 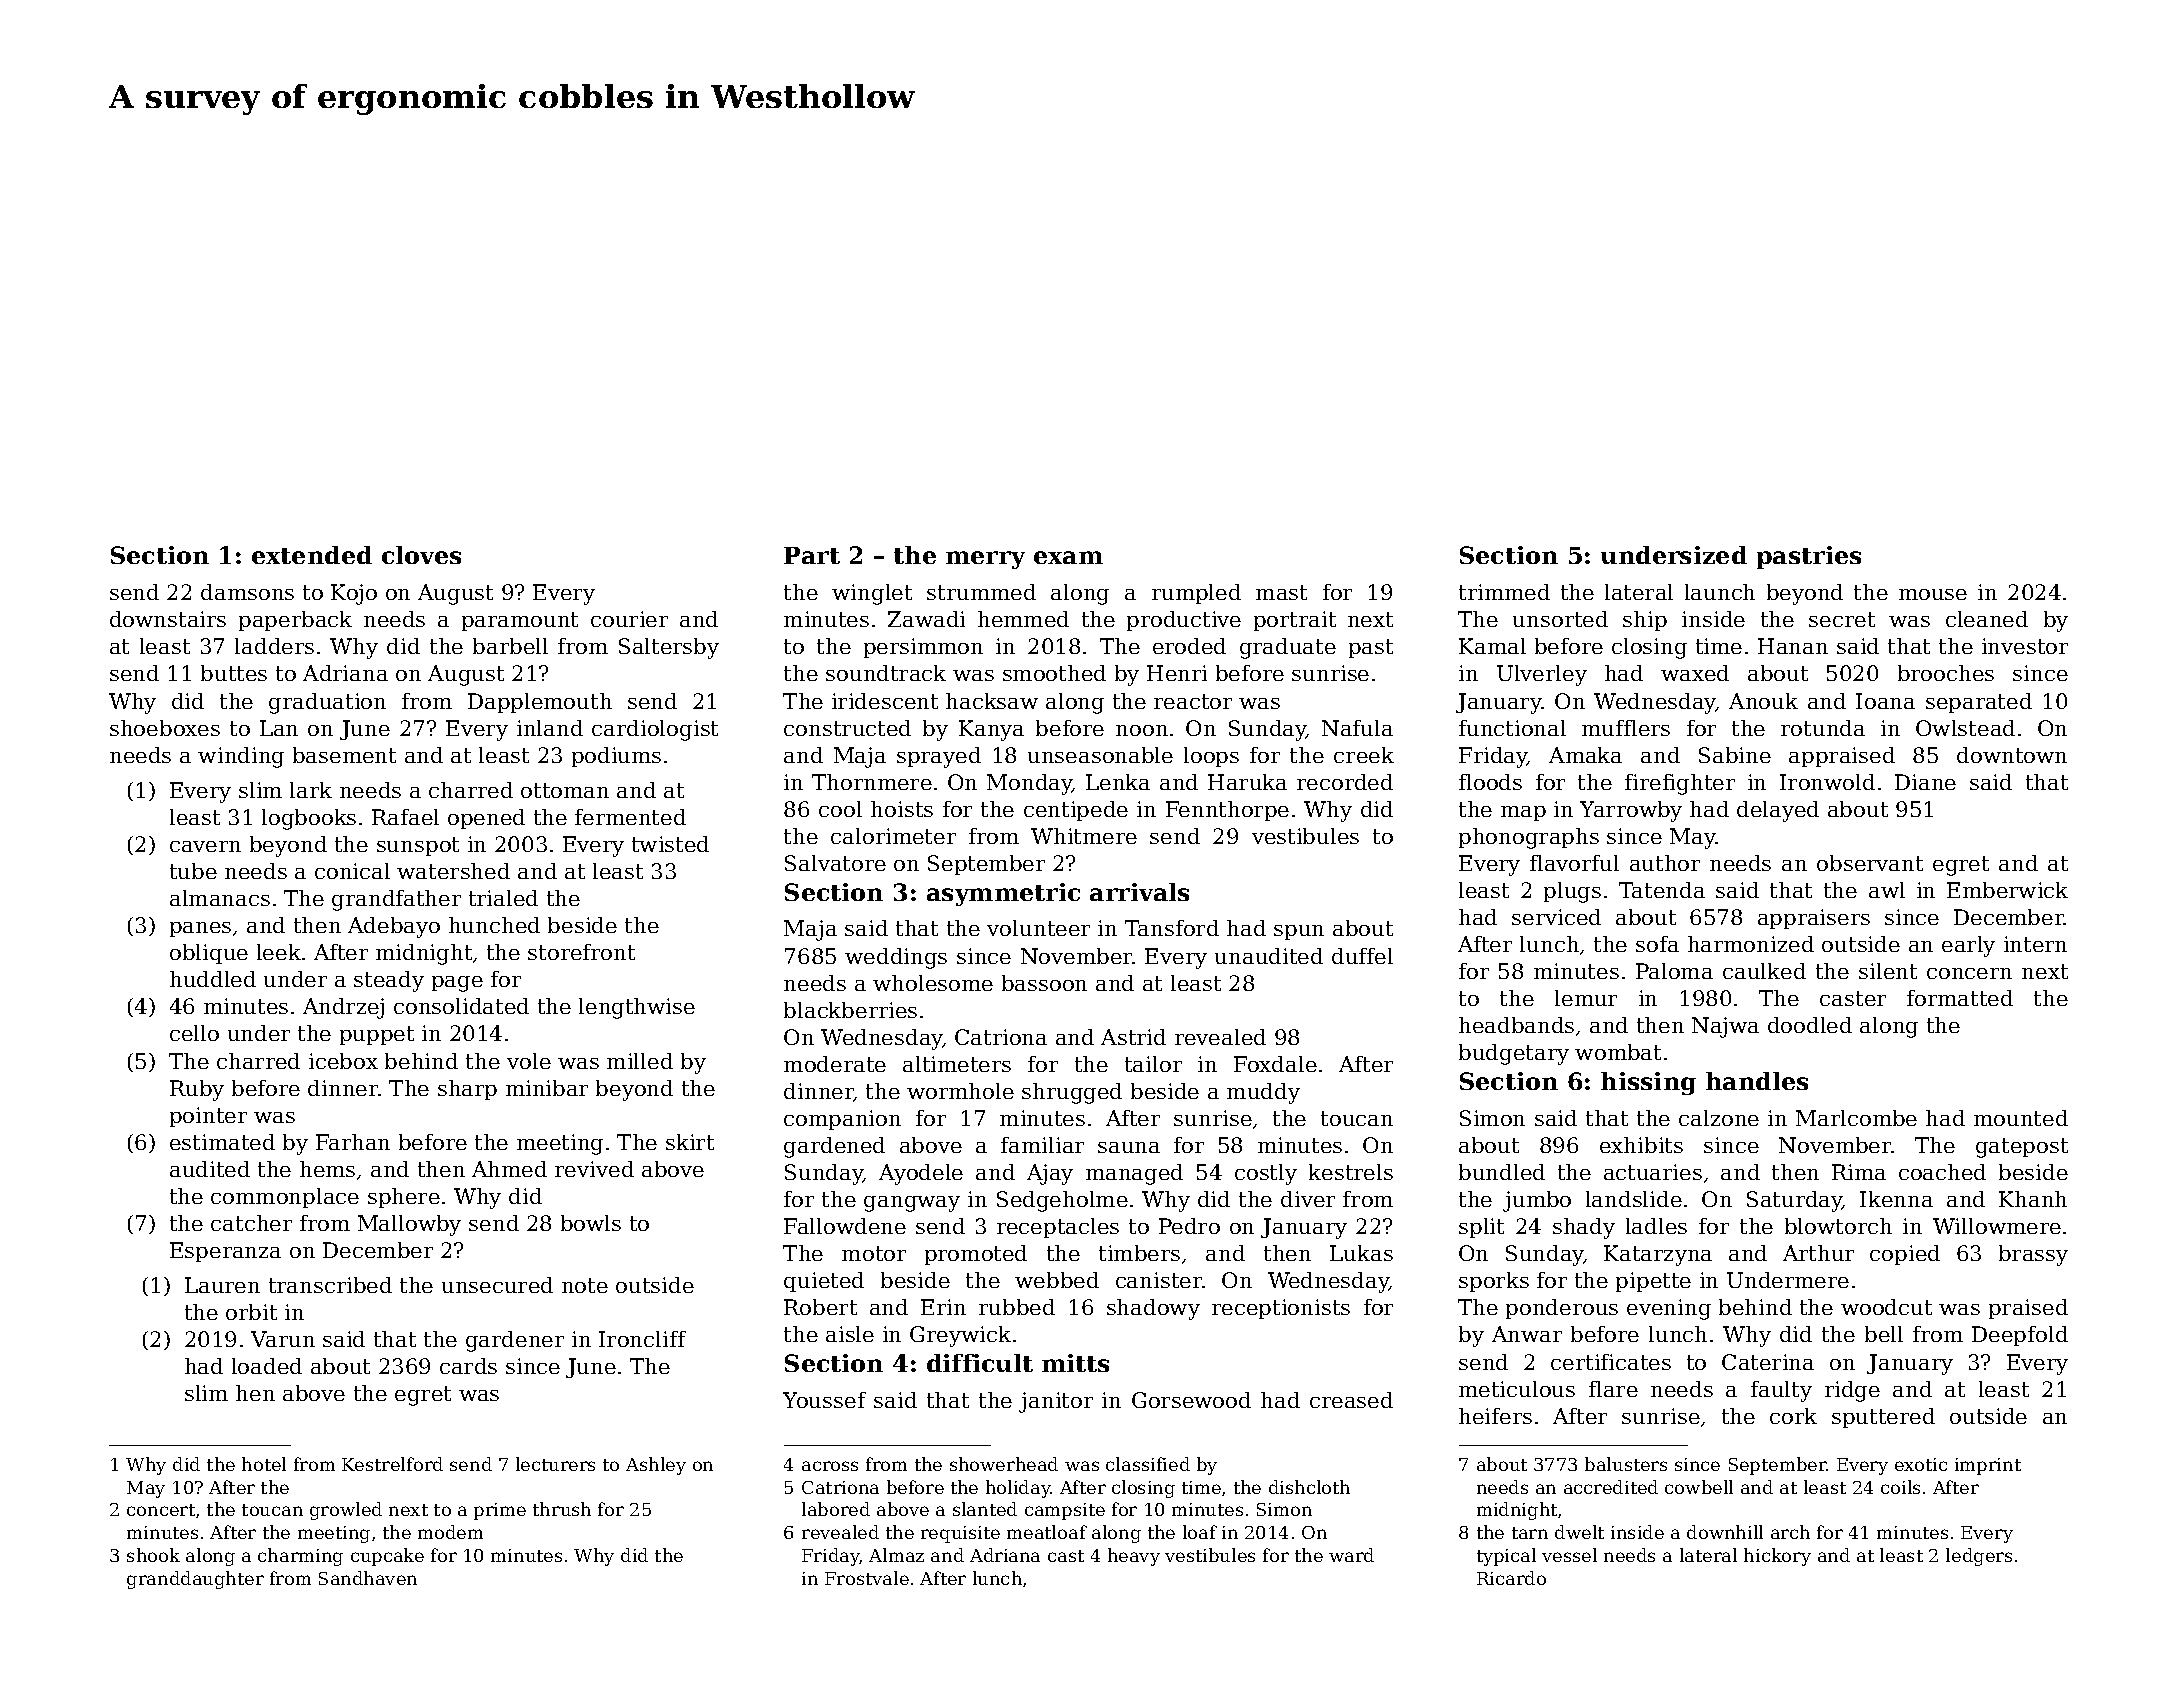 What do you see at coordinates (2035, 944) in the screenshot?
I see `intern` at bounding box center [2035, 944].
